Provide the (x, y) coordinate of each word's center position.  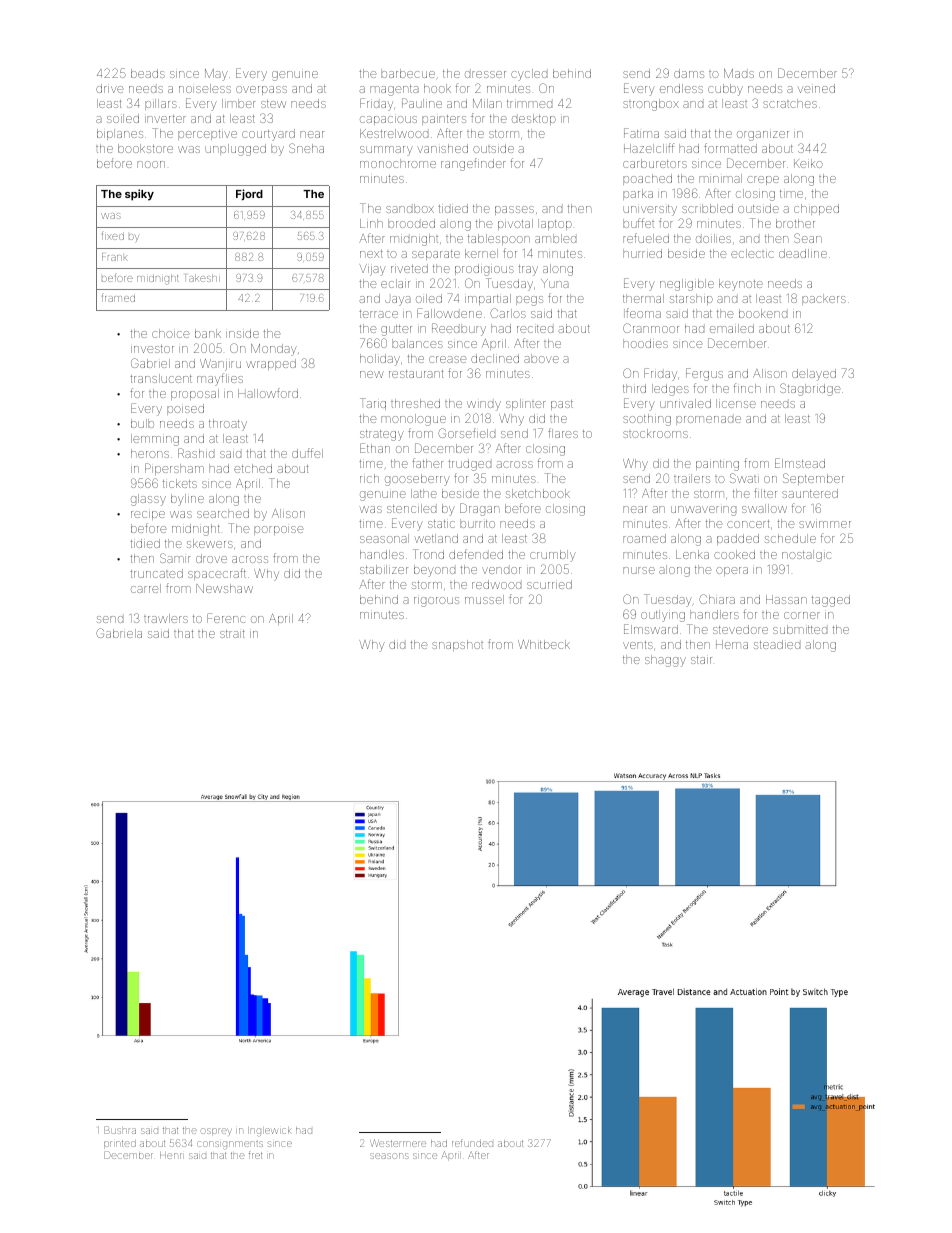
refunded (472, 1144)
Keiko (808, 163)
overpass (261, 90)
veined (816, 88)
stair (701, 660)
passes (514, 210)
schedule (790, 538)
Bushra (120, 1130)
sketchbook (538, 493)
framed (118, 298)
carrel (146, 588)
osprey (217, 1131)
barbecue (408, 73)
